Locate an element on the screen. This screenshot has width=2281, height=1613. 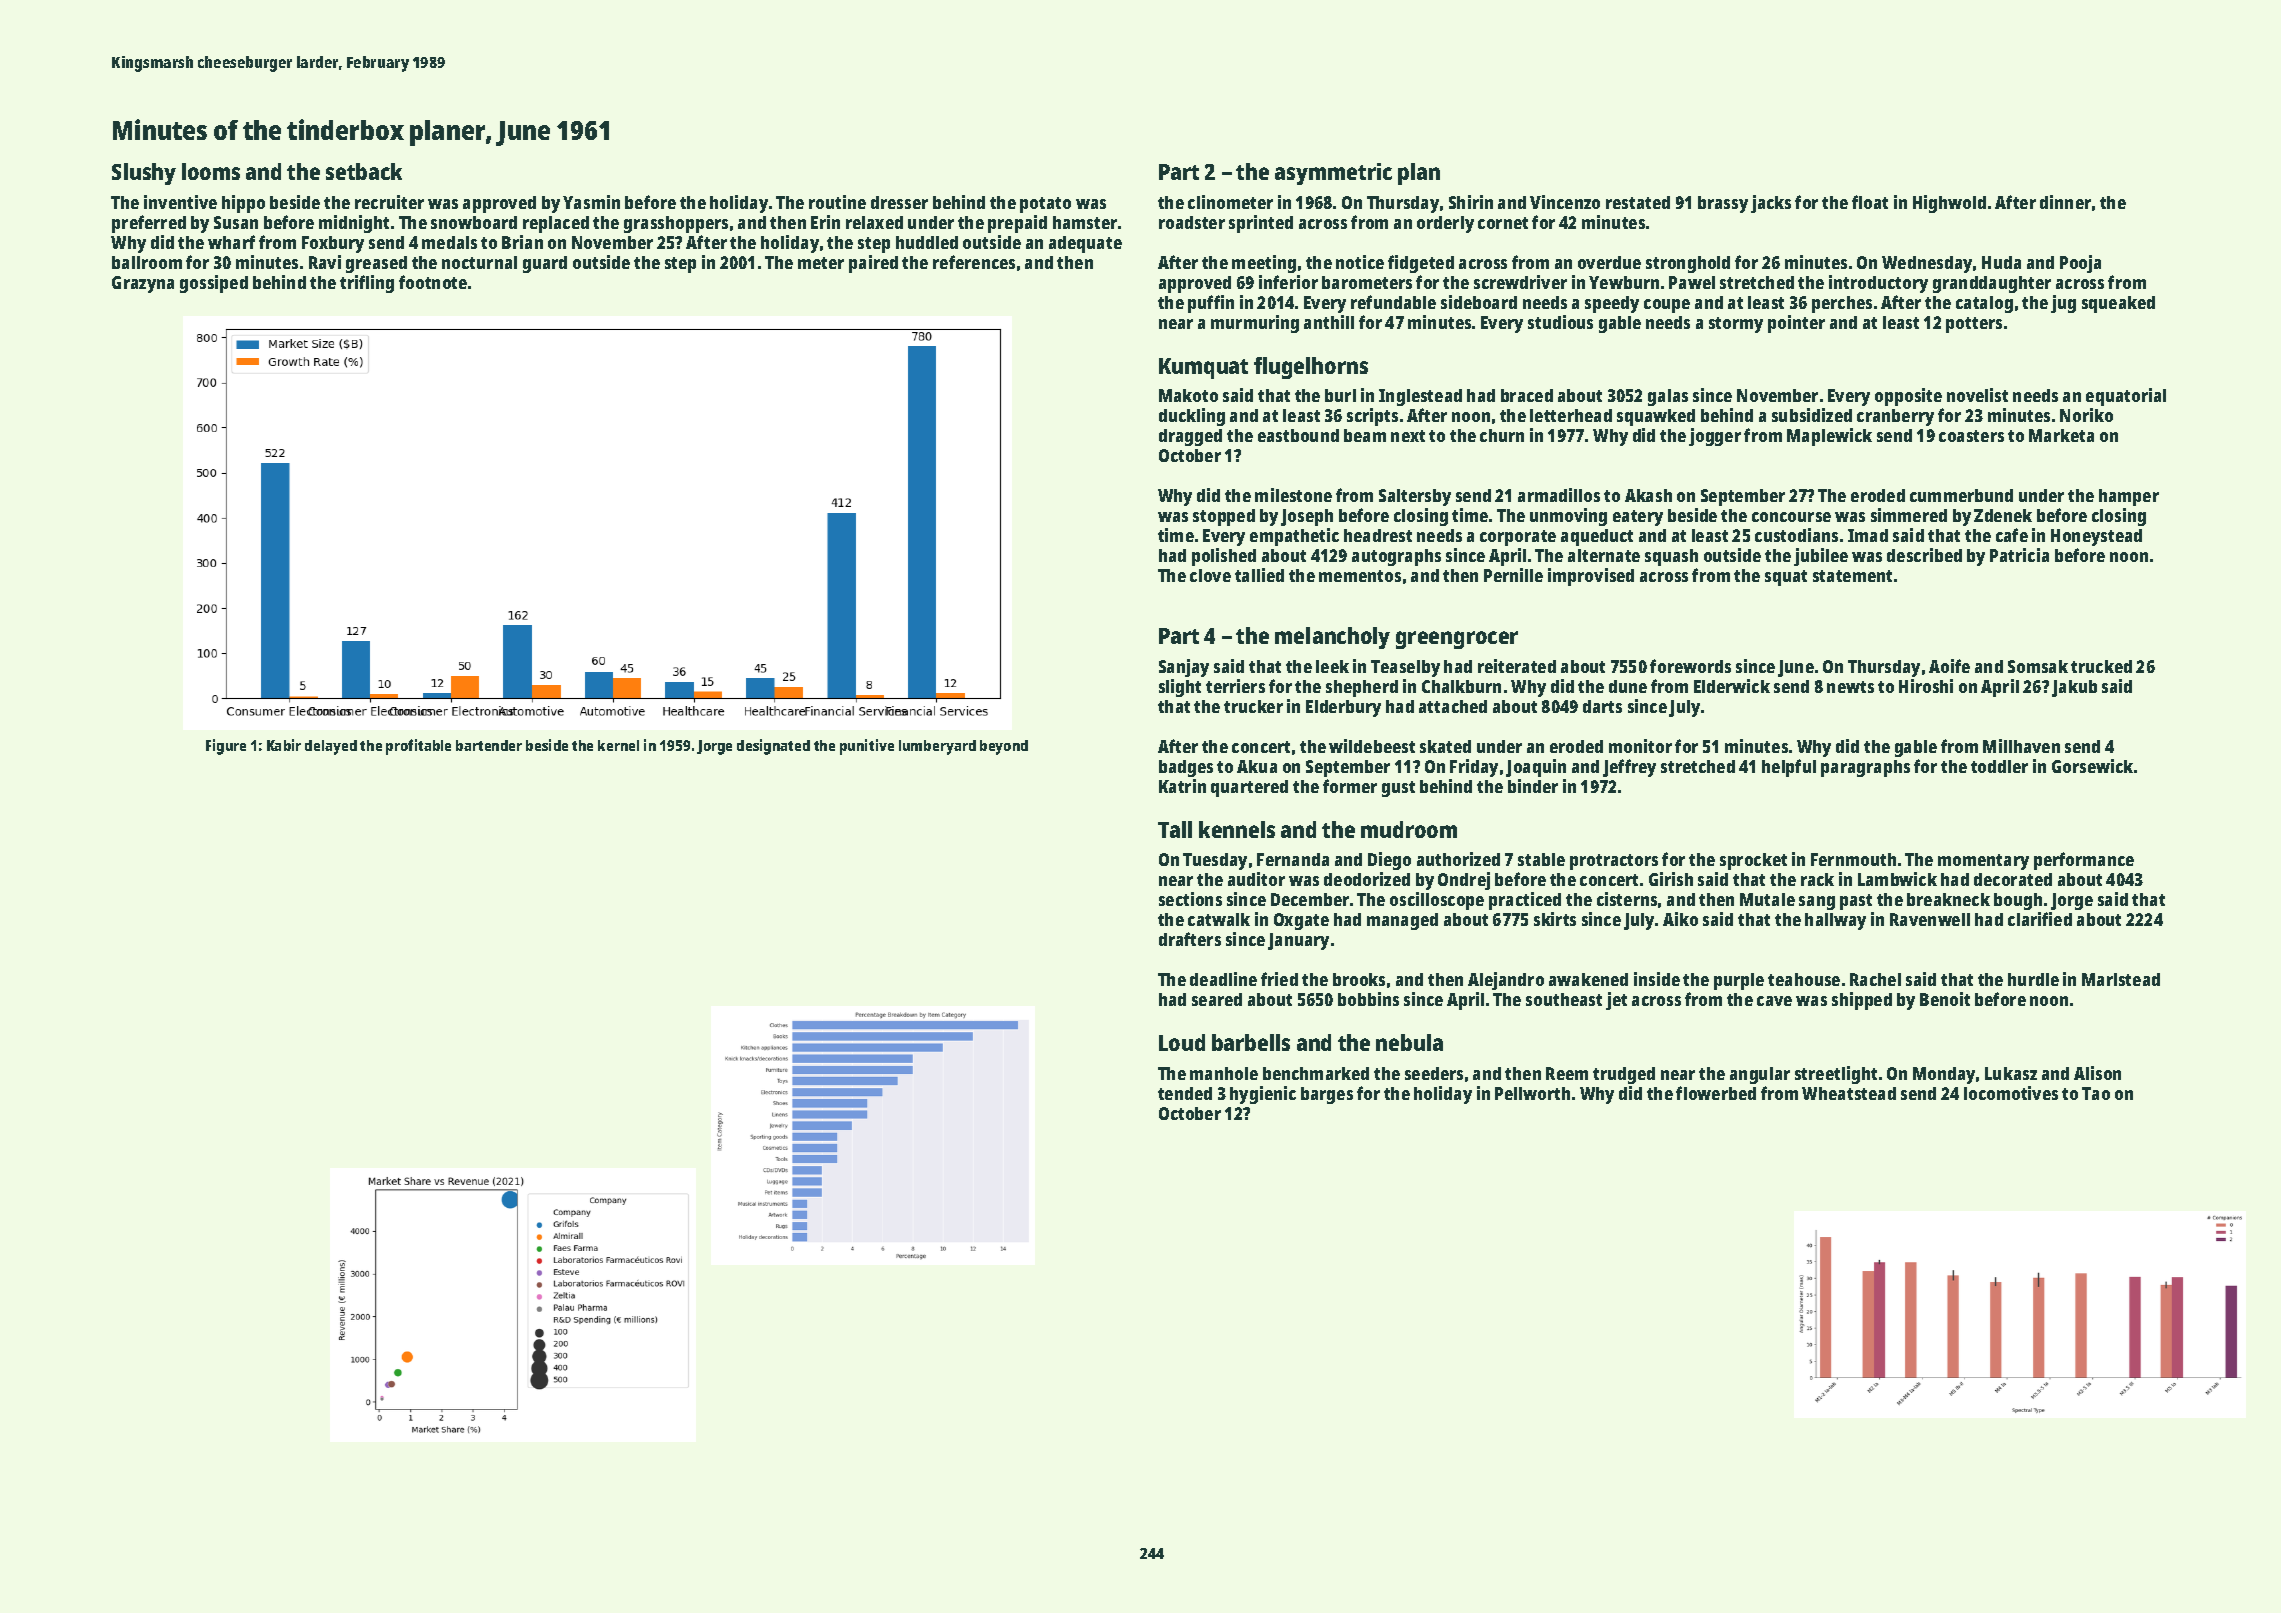
Pooja is located at coordinates (2080, 264).
